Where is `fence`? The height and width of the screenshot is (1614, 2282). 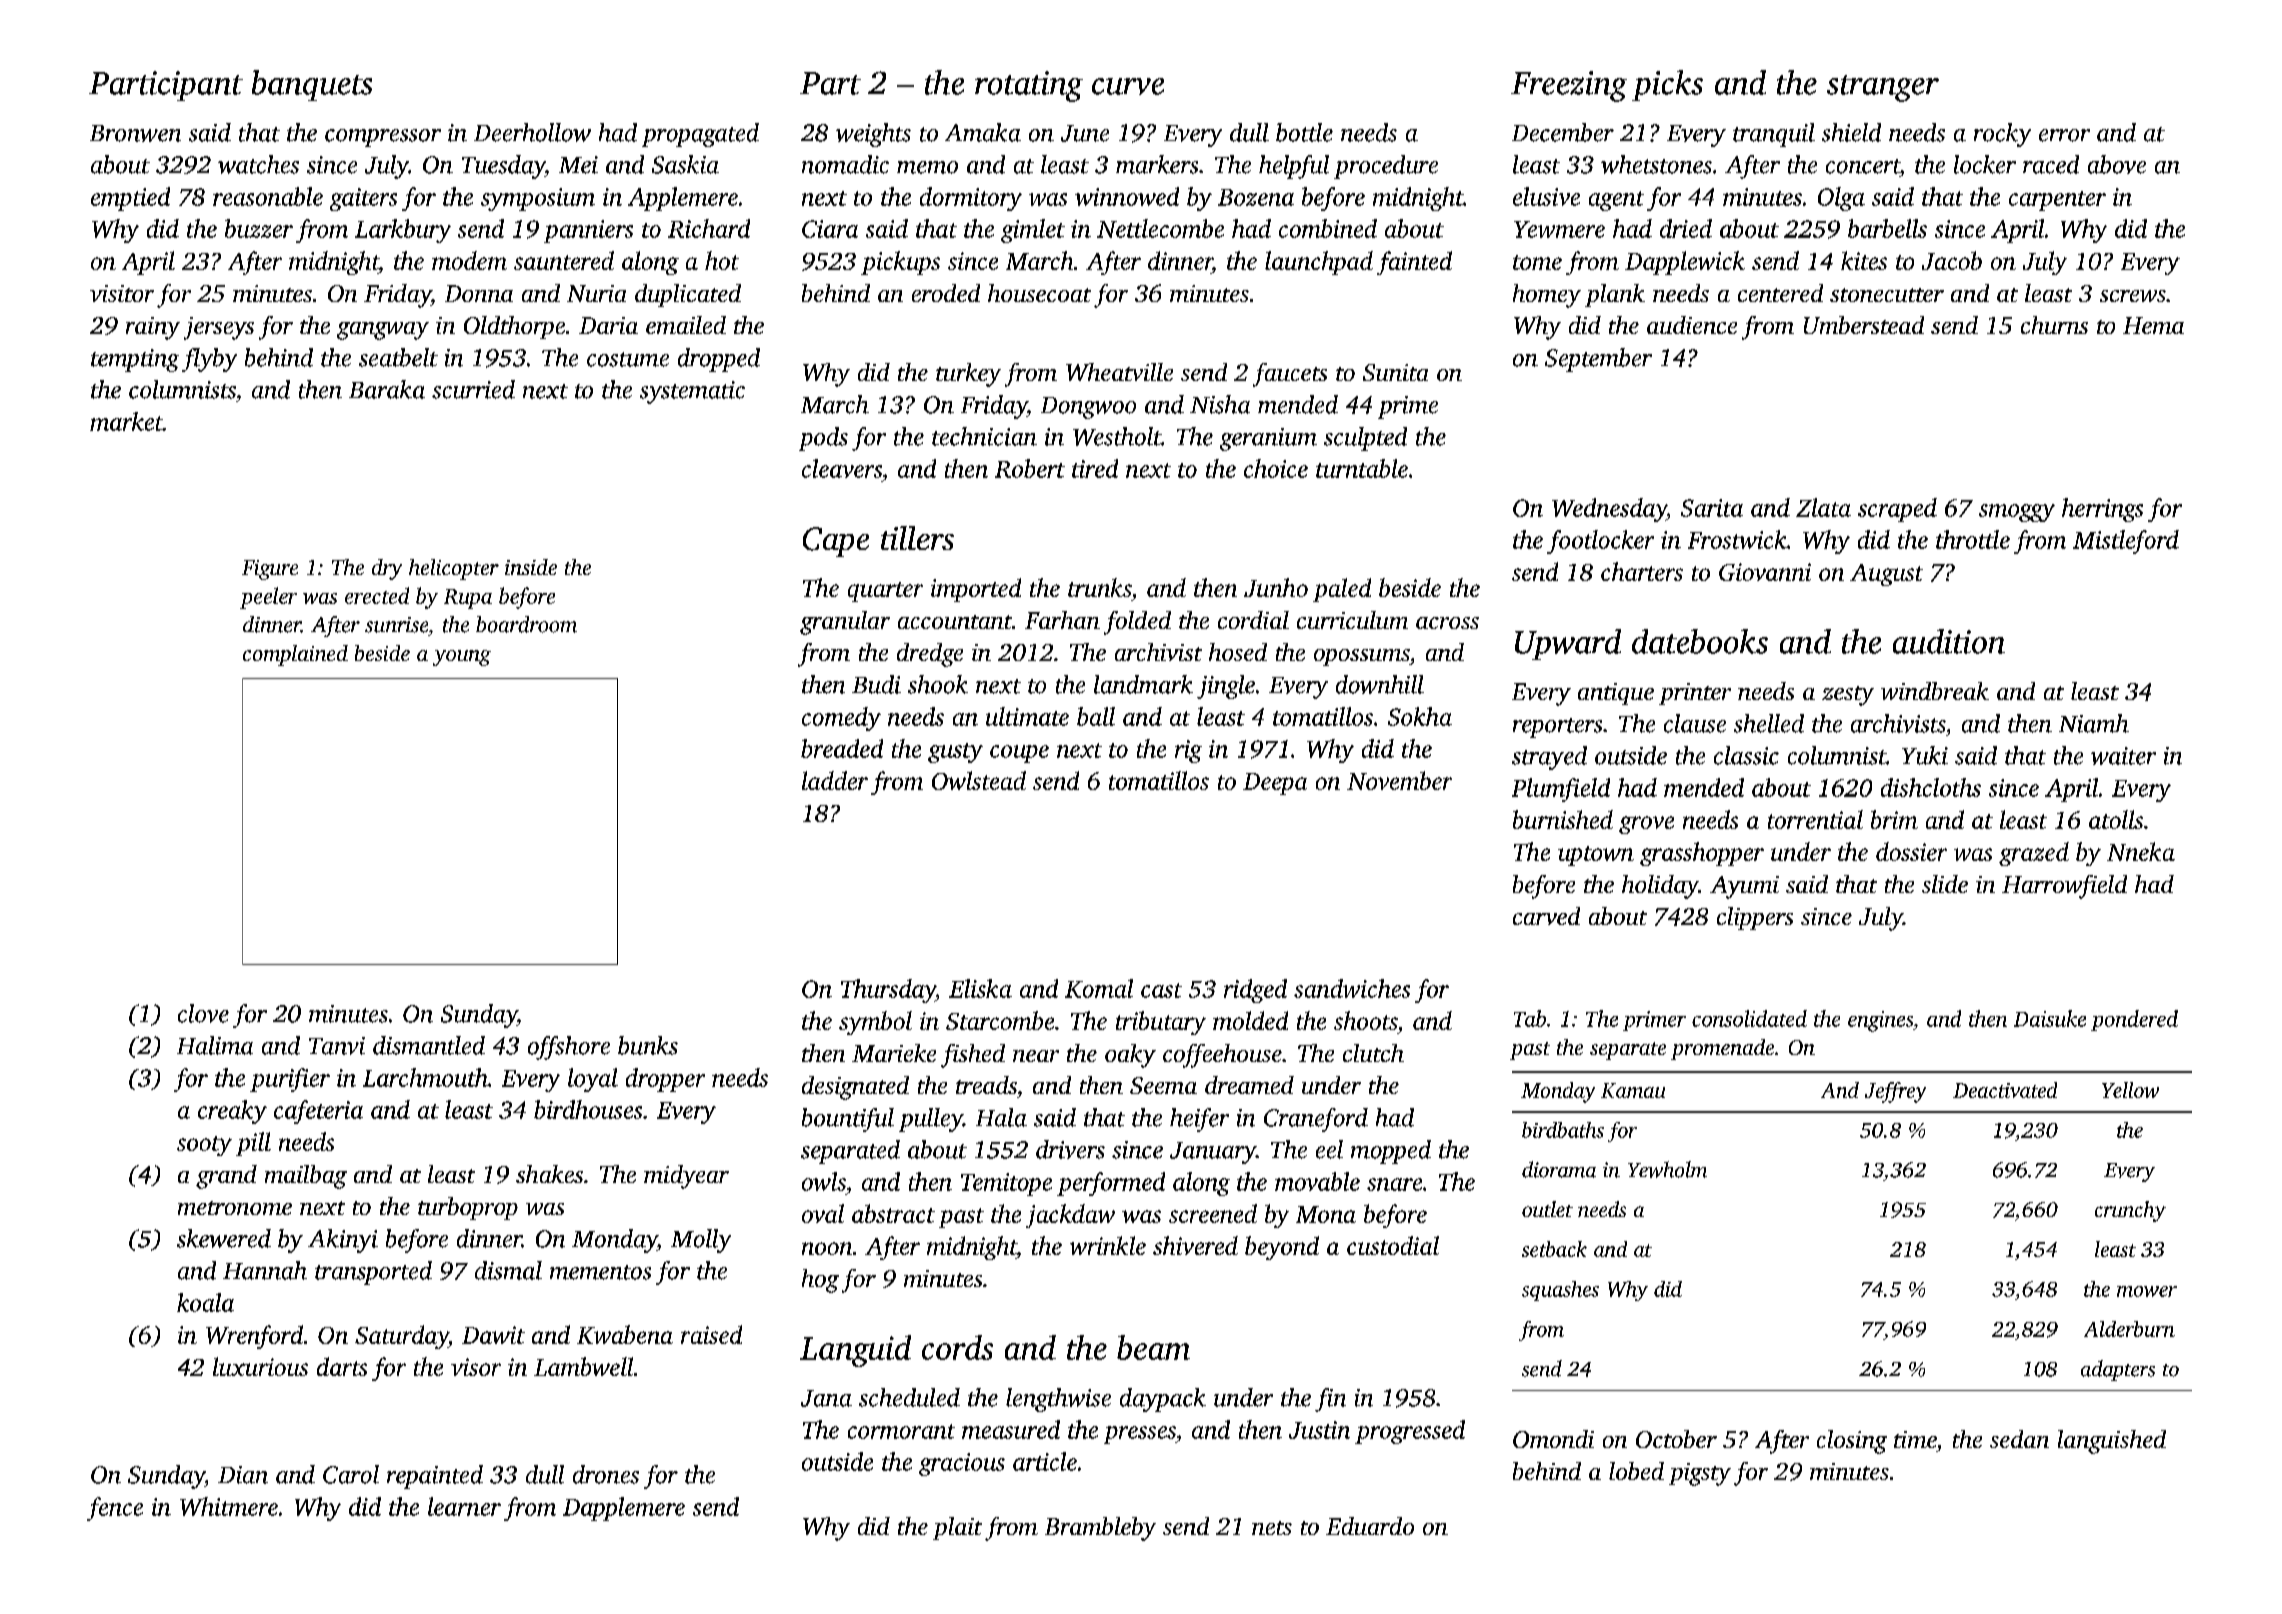 fence is located at coordinates (115, 1509).
